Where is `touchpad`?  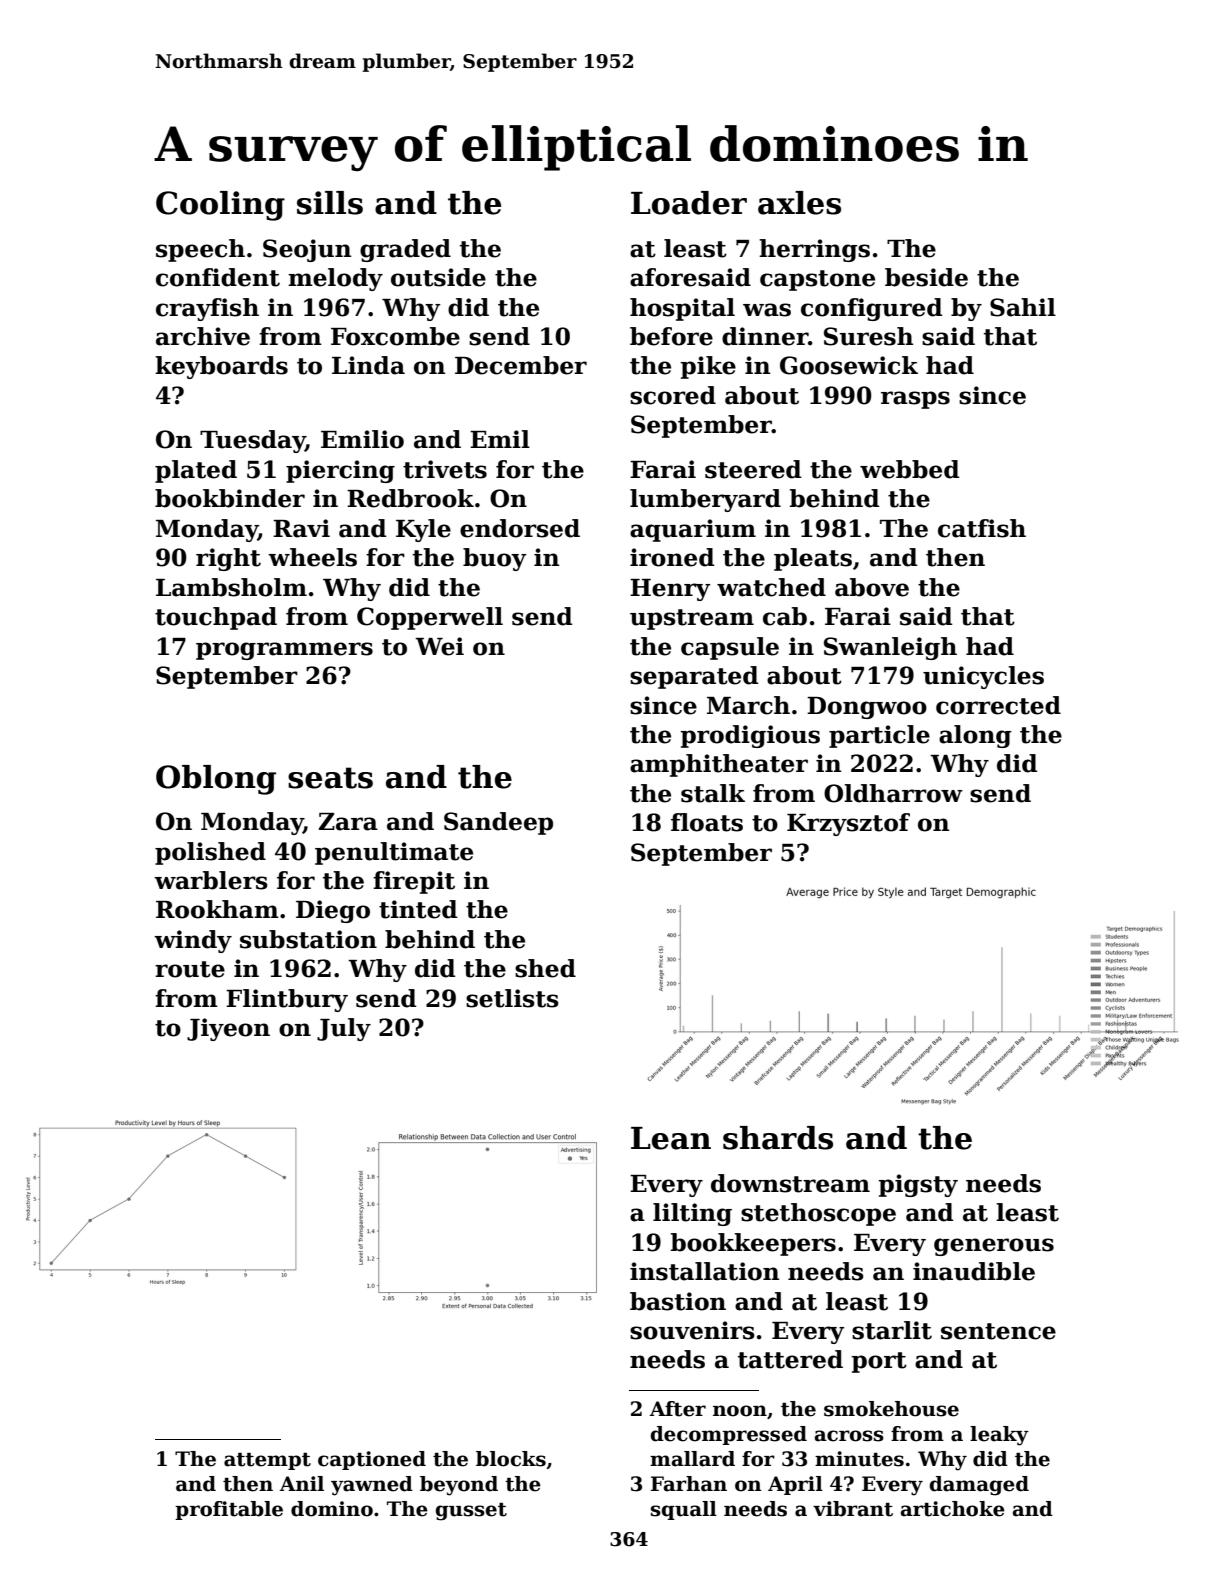
touchpad is located at coordinates (216, 618).
